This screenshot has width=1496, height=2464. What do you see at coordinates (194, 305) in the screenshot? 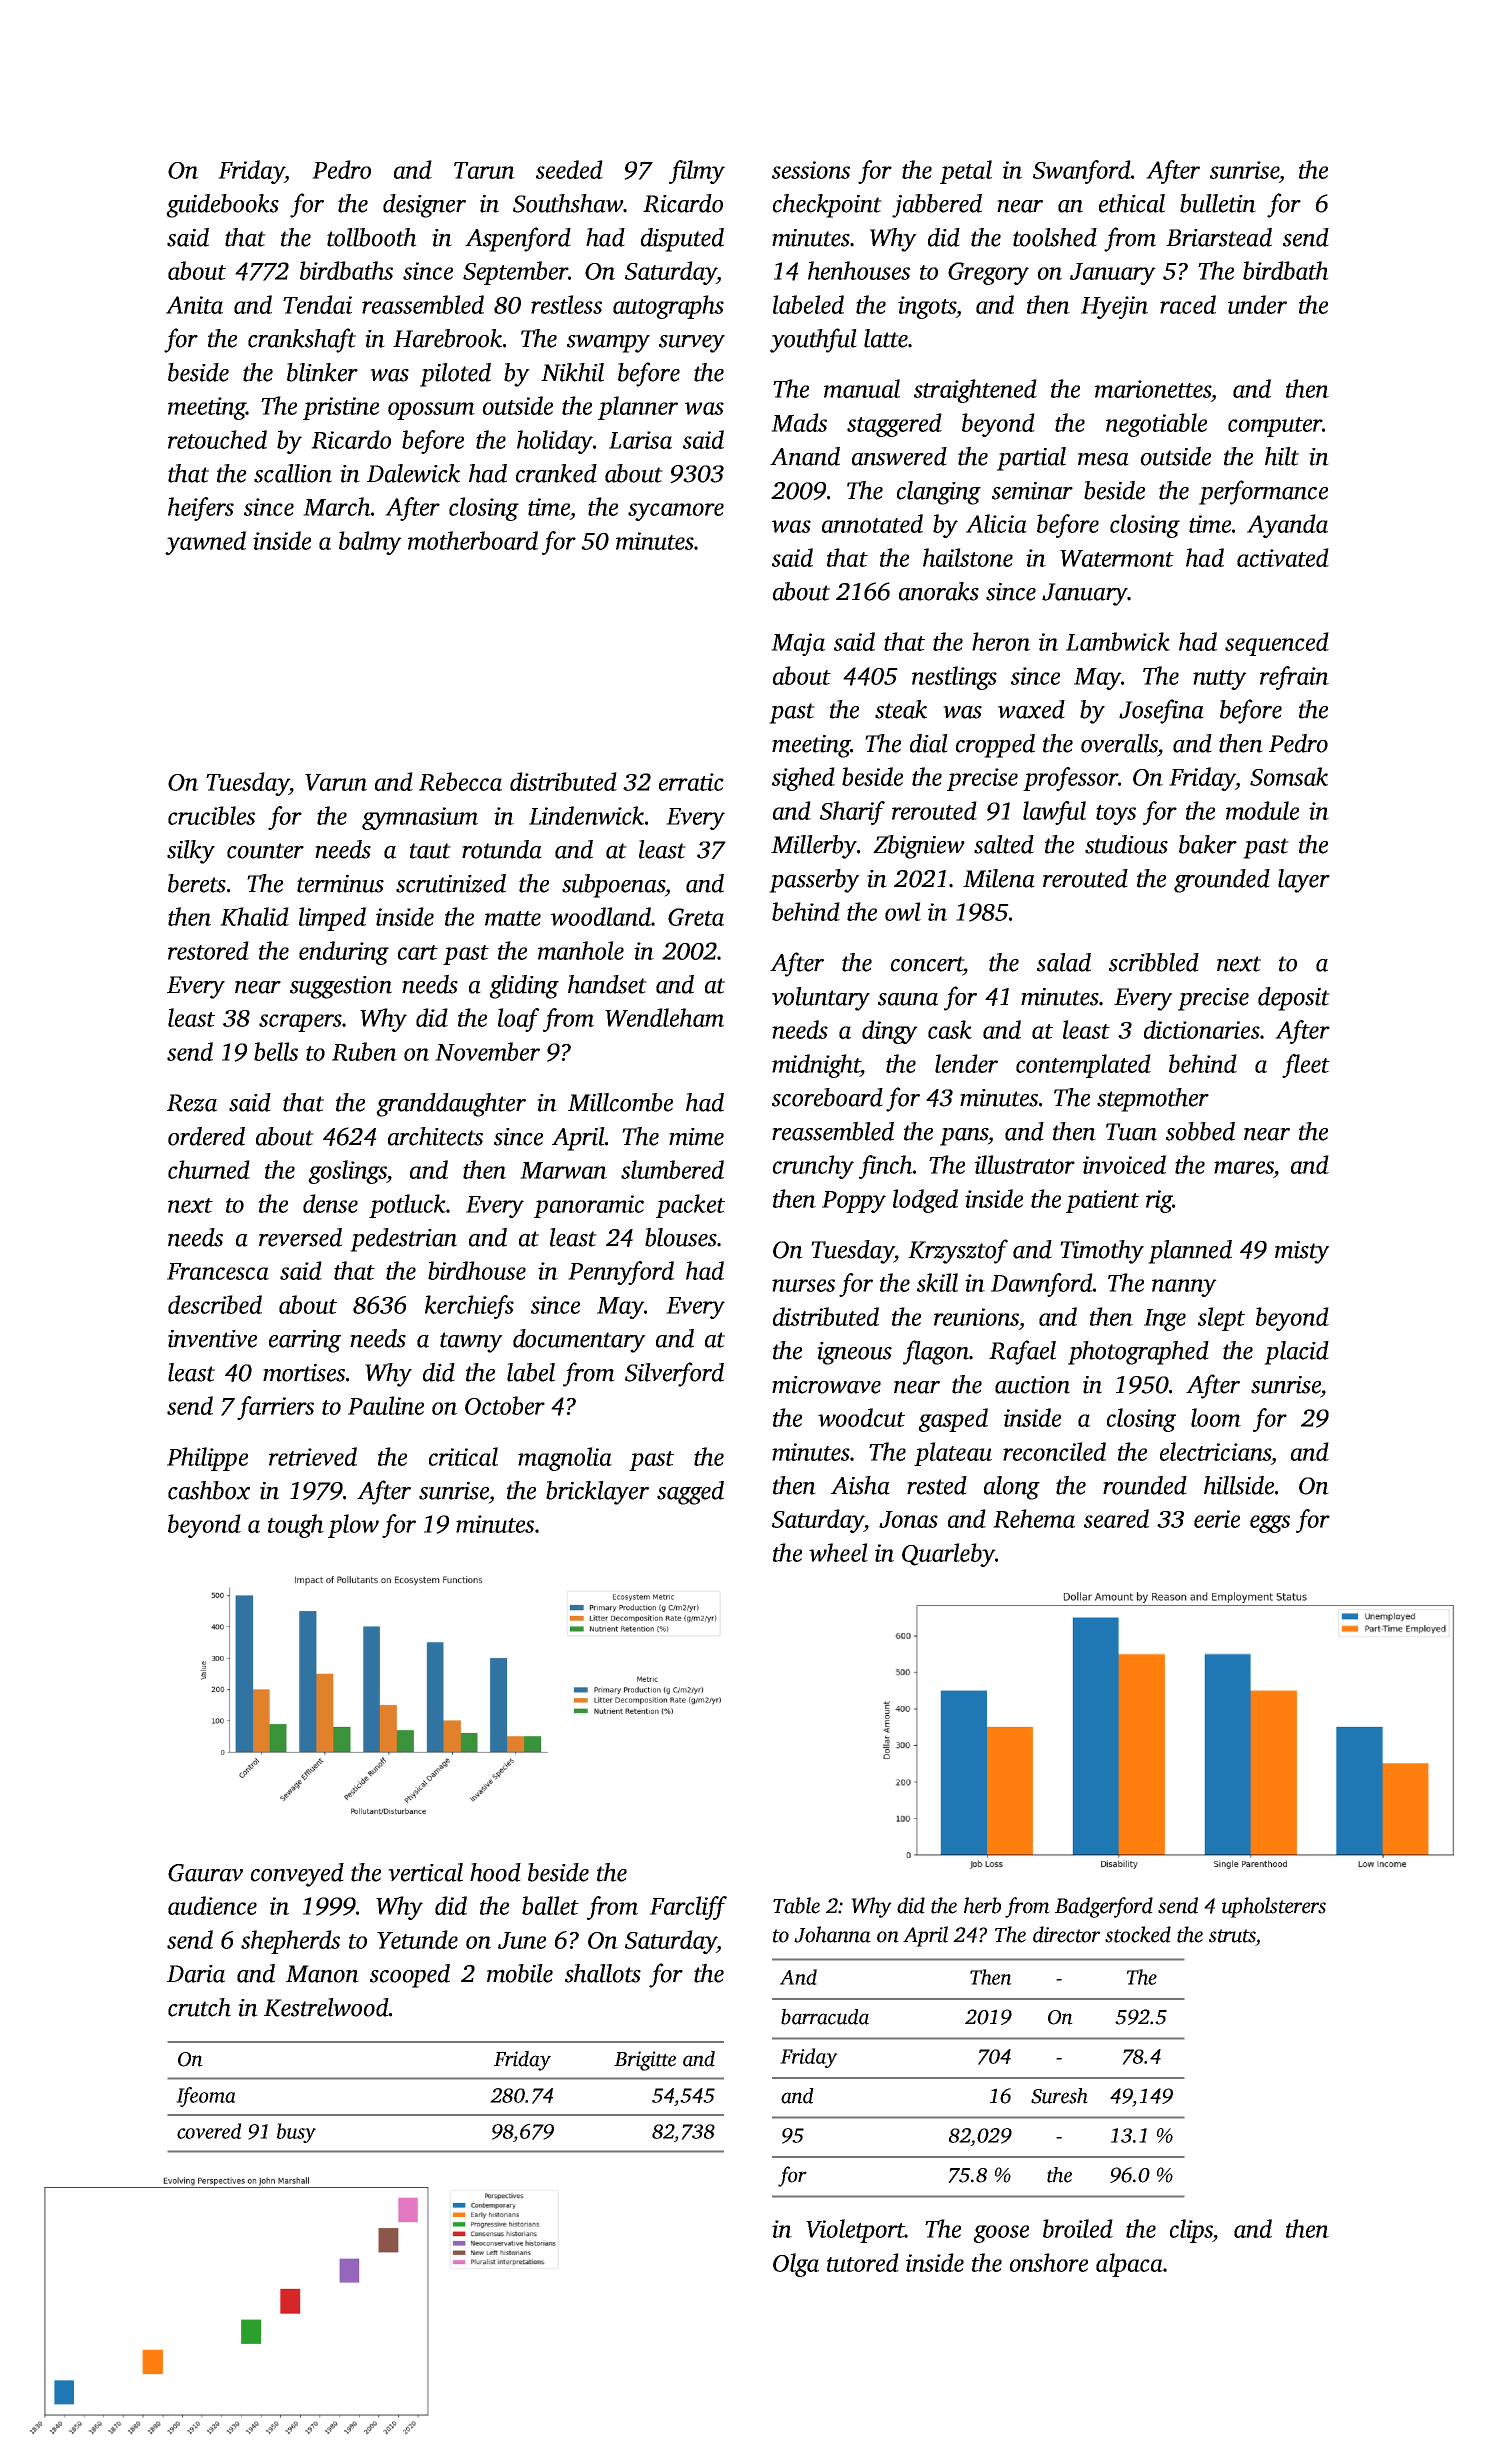
I see `Anita` at bounding box center [194, 305].
